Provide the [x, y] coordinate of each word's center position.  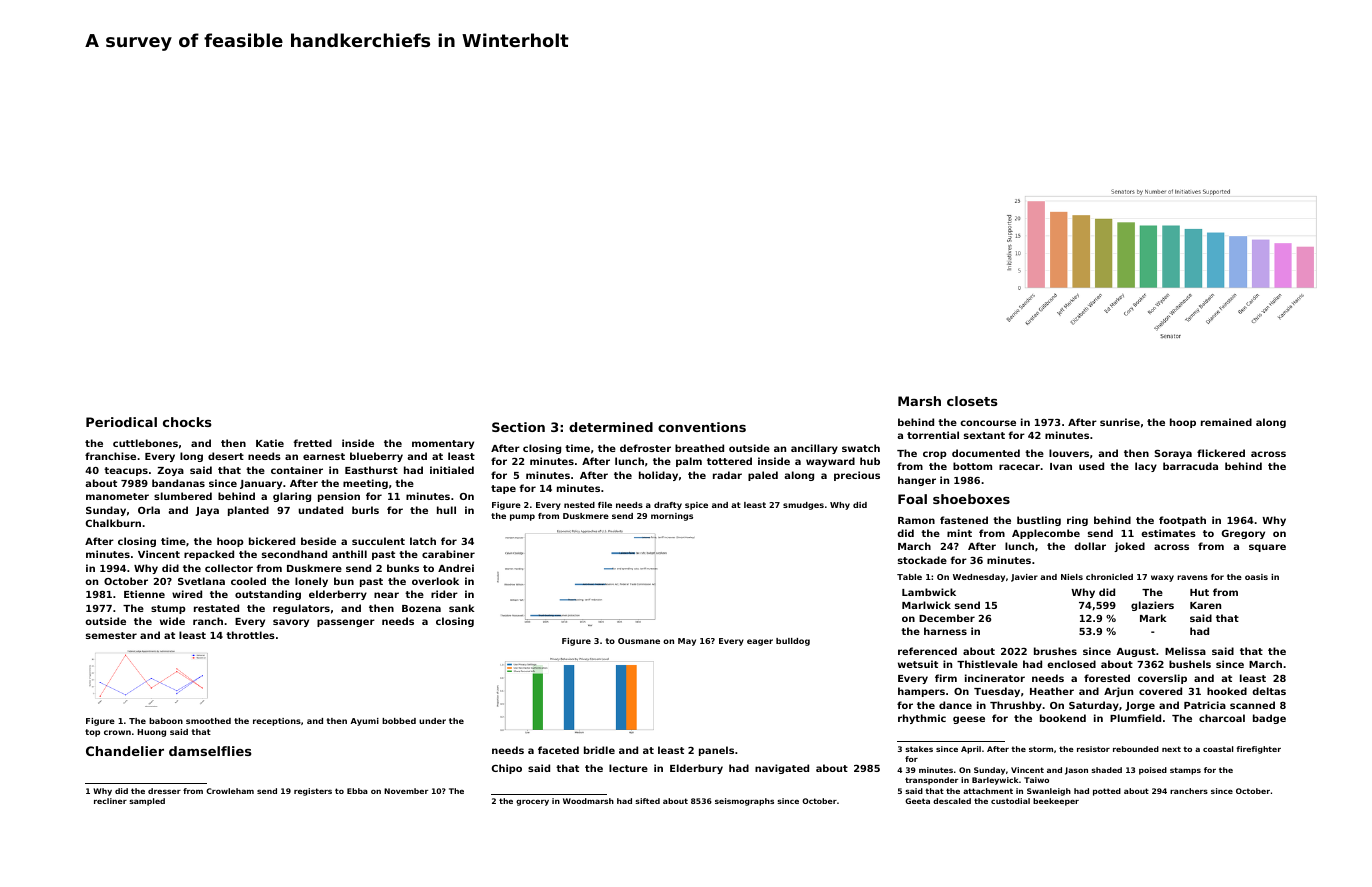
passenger [346, 623]
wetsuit [918, 664]
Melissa [1185, 651]
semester [111, 635]
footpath [1182, 521]
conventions [702, 427]
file [605, 505]
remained [1226, 422]
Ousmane [639, 641]
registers [313, 792]
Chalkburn [113, 523]
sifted [648, 801]
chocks [187, 422]
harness [945, 631]
